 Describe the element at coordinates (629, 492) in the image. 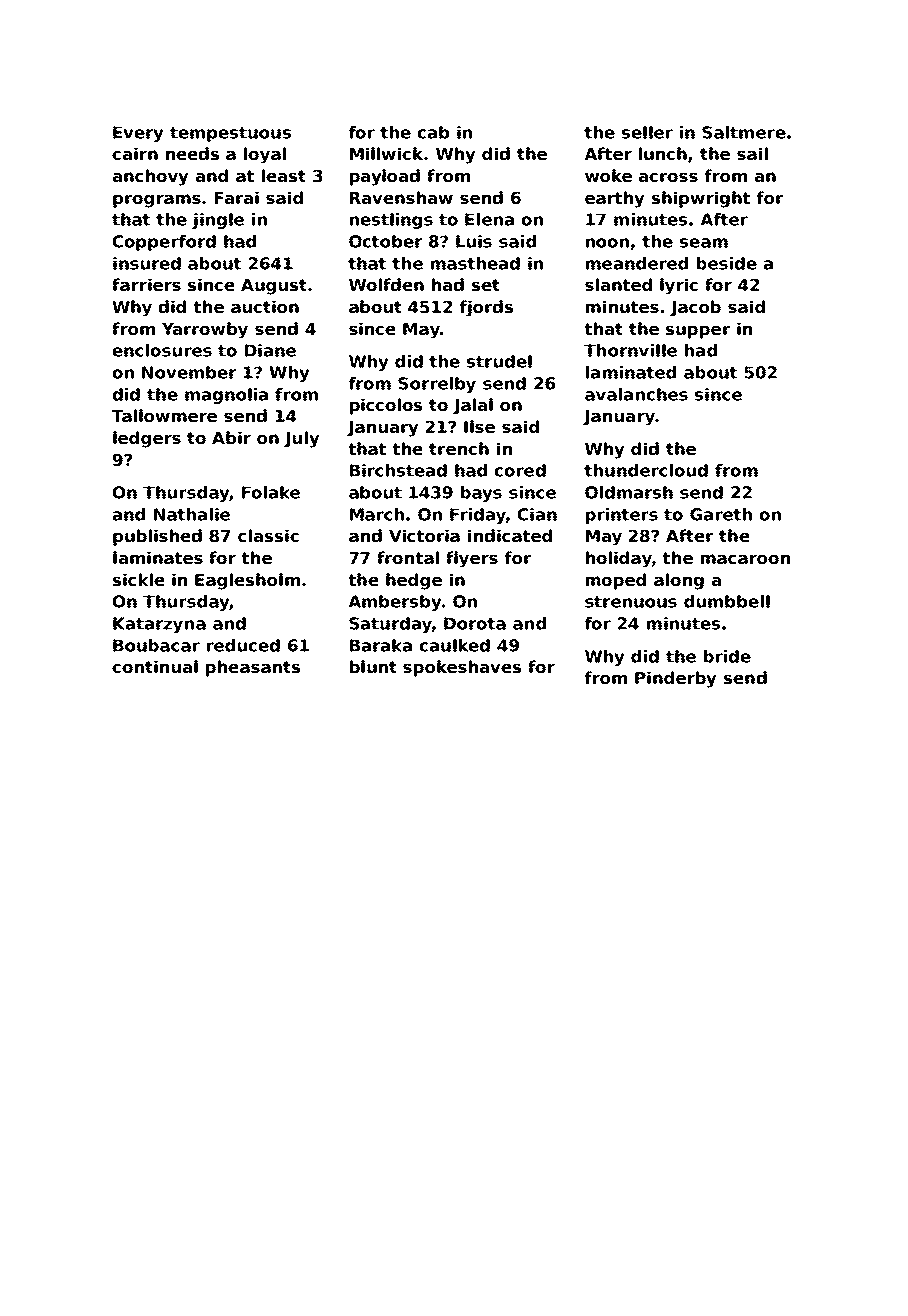

I see `Oldmarsh` at that location.
